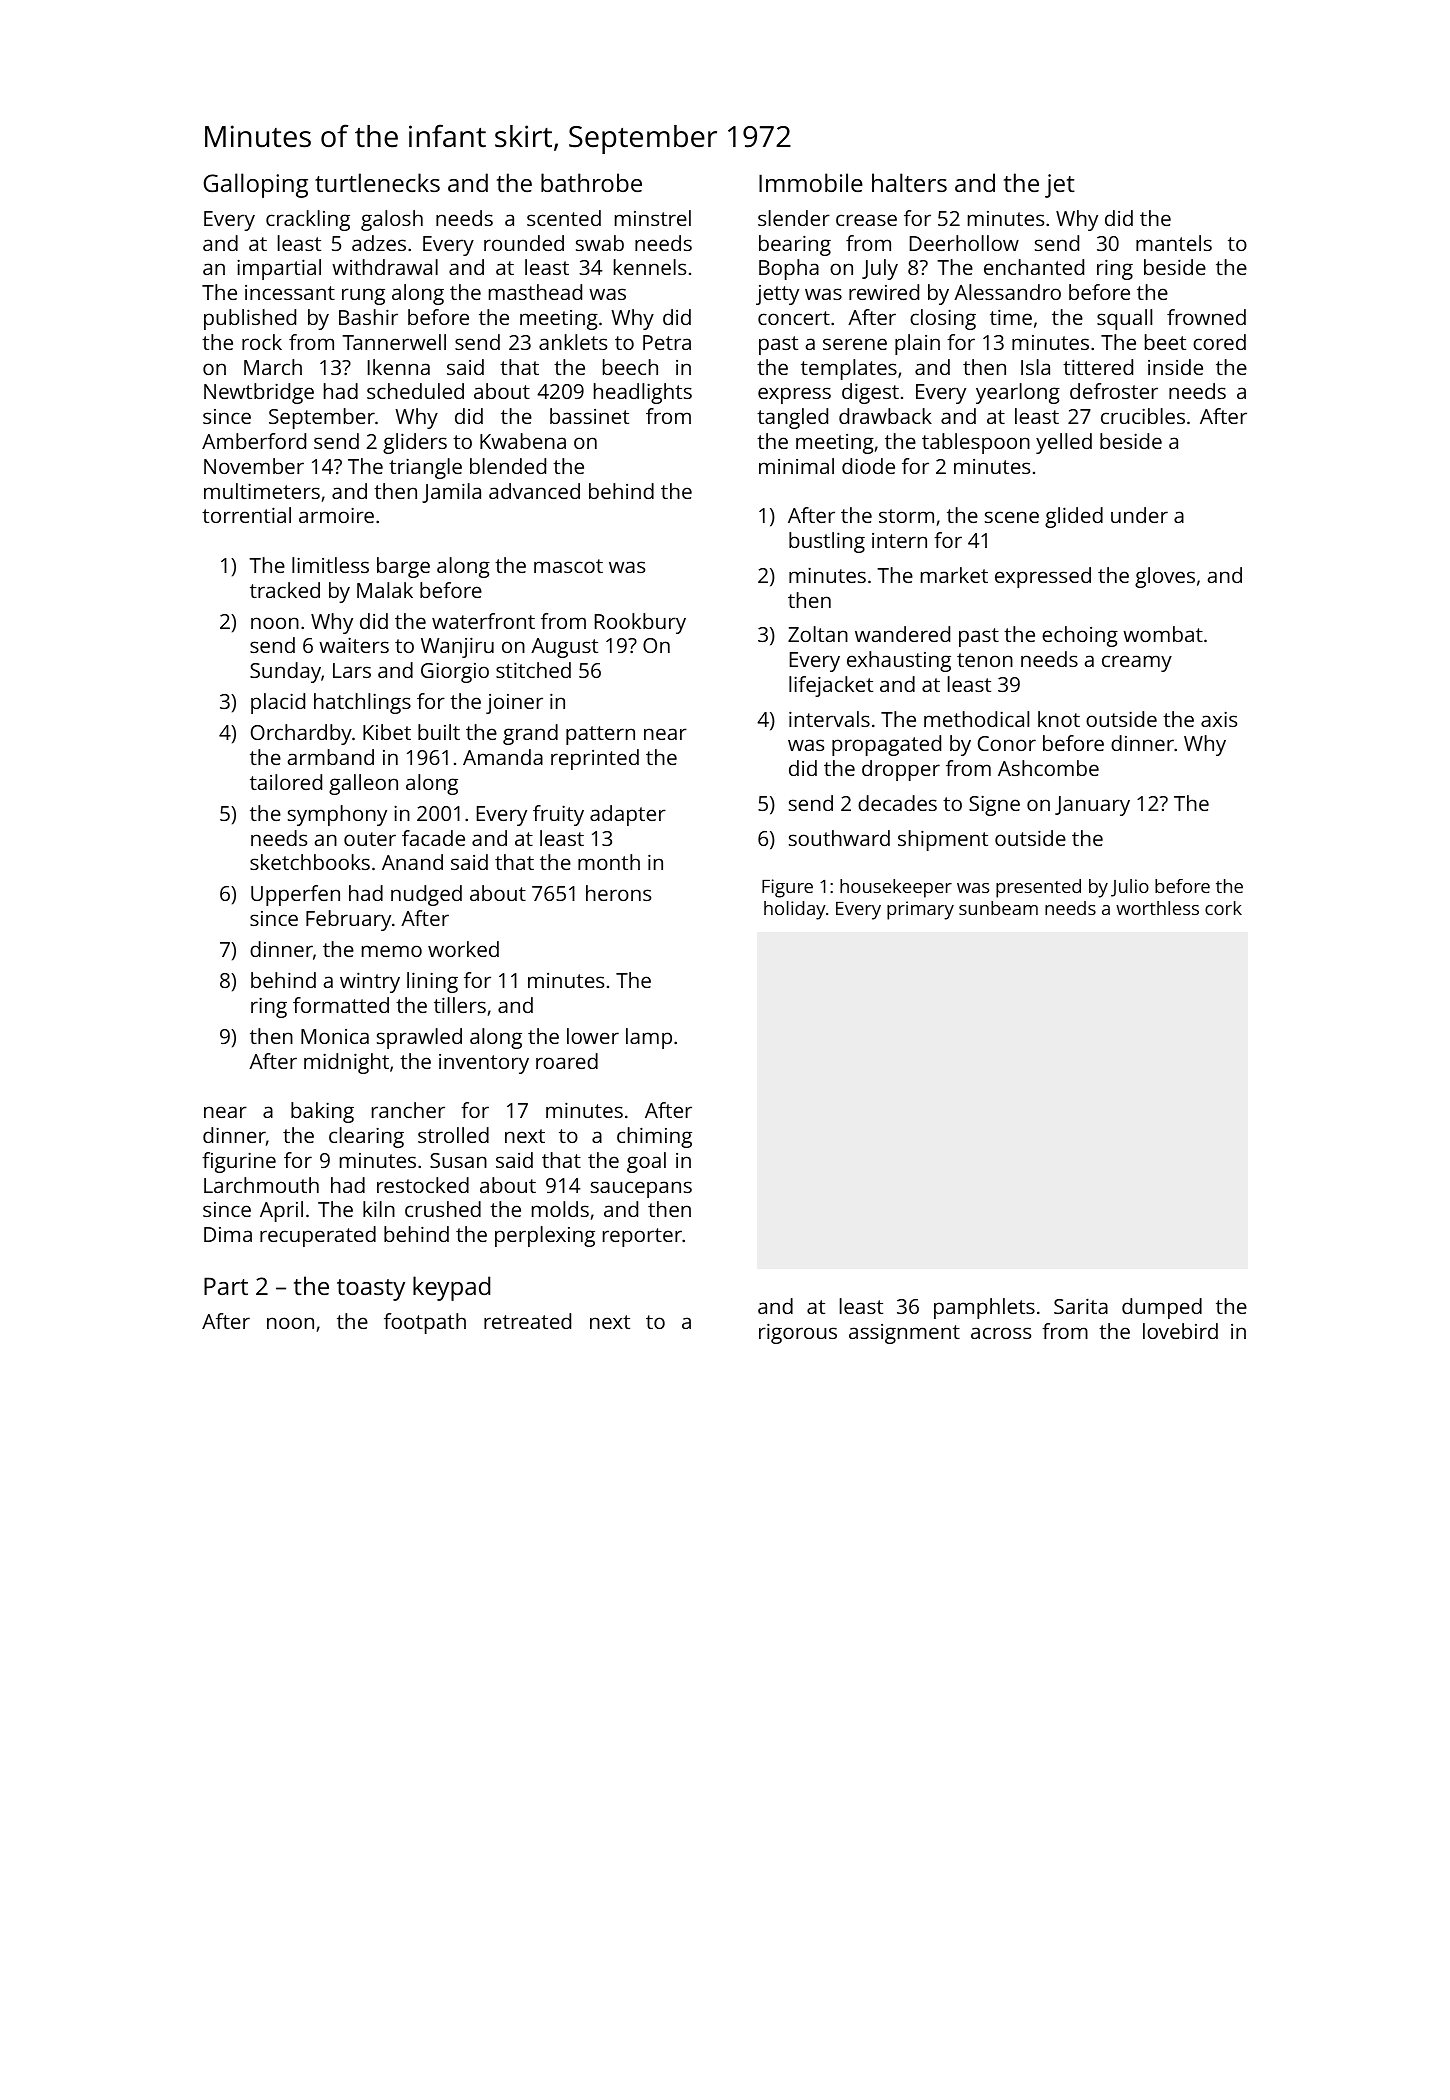  Describe the element at coordinates (1018, 393) in the document. I see `yearlong` at that location.
